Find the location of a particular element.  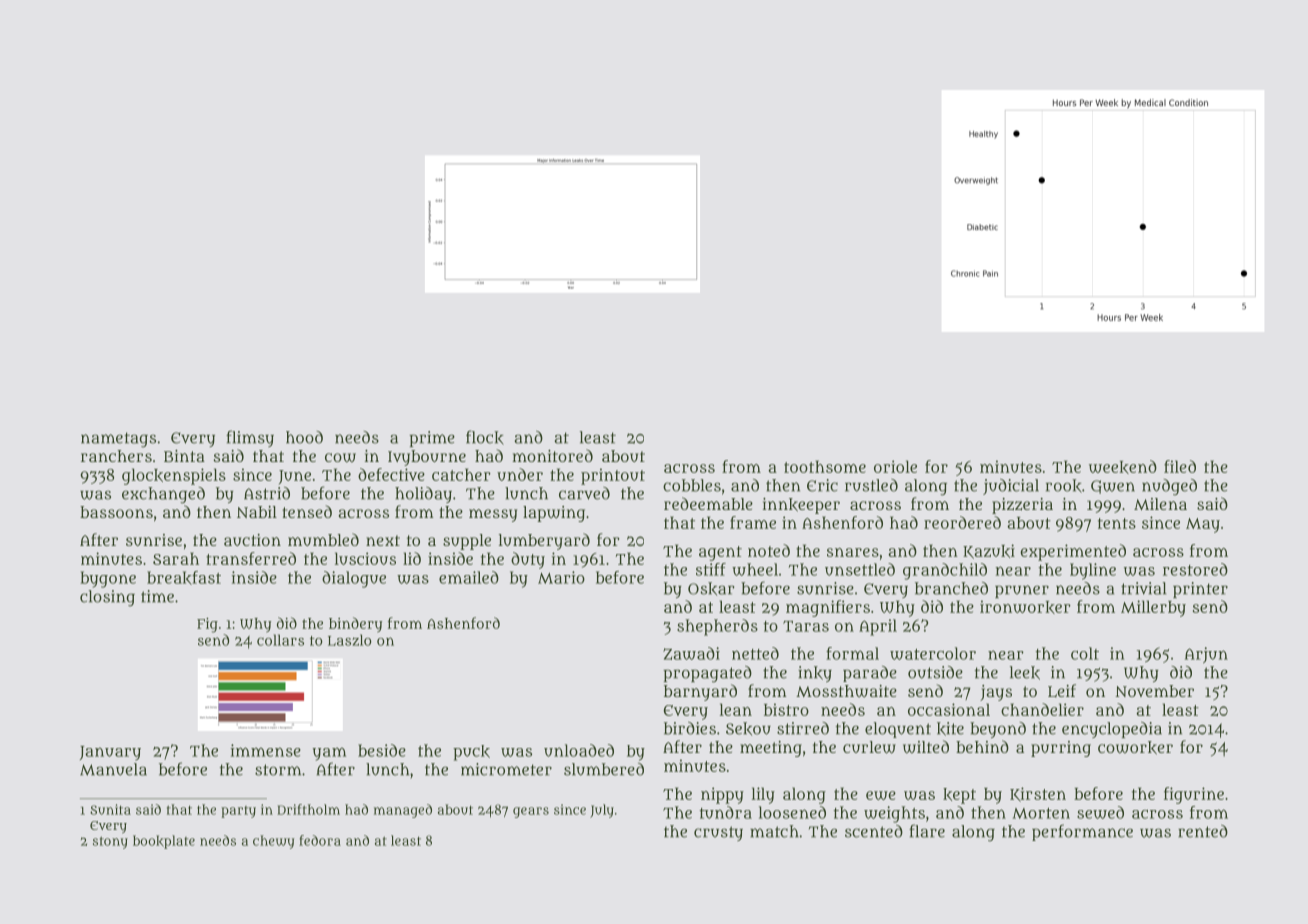

wilted is located at coordinates (926, 747).
